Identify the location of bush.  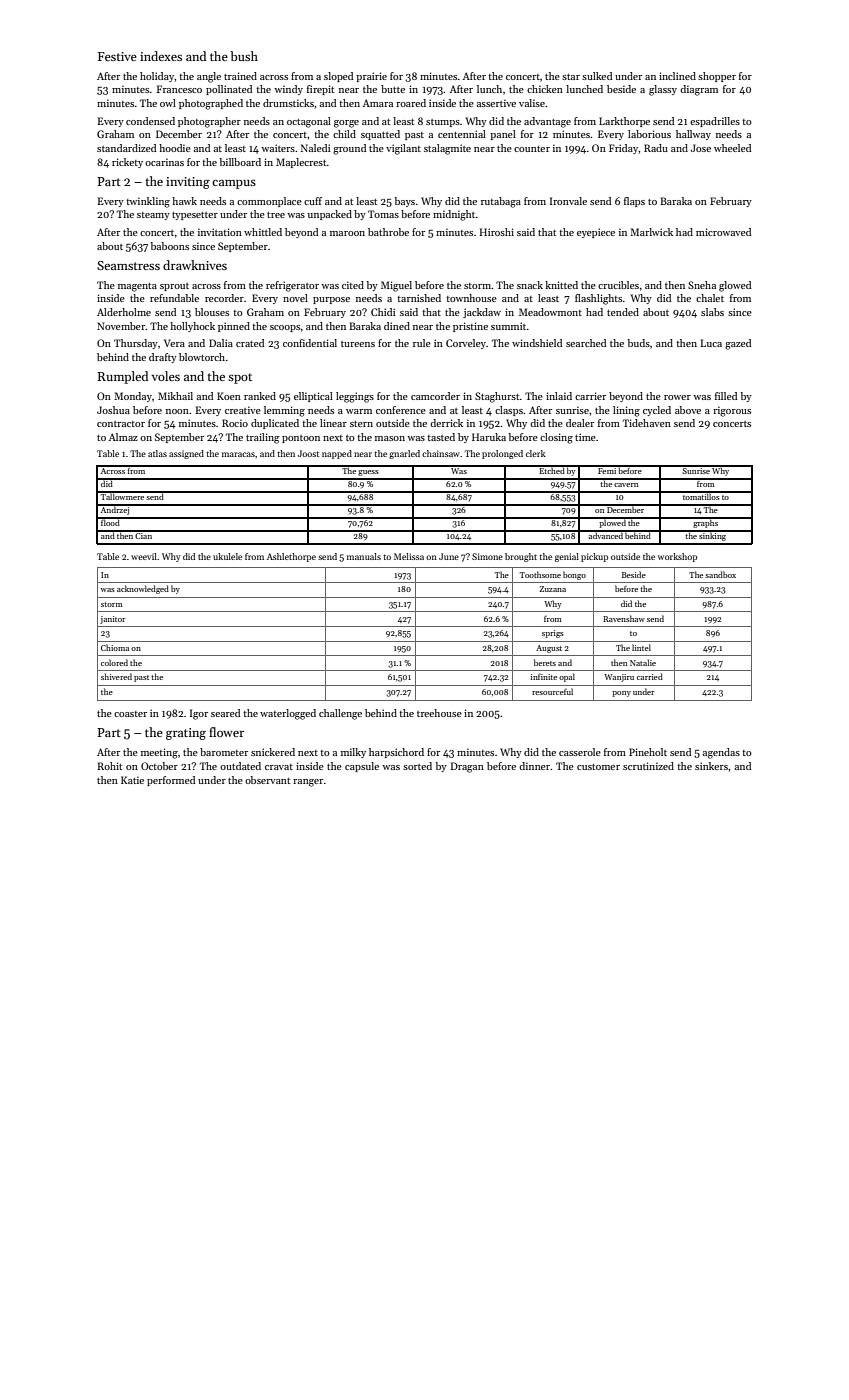
(244, 56).
